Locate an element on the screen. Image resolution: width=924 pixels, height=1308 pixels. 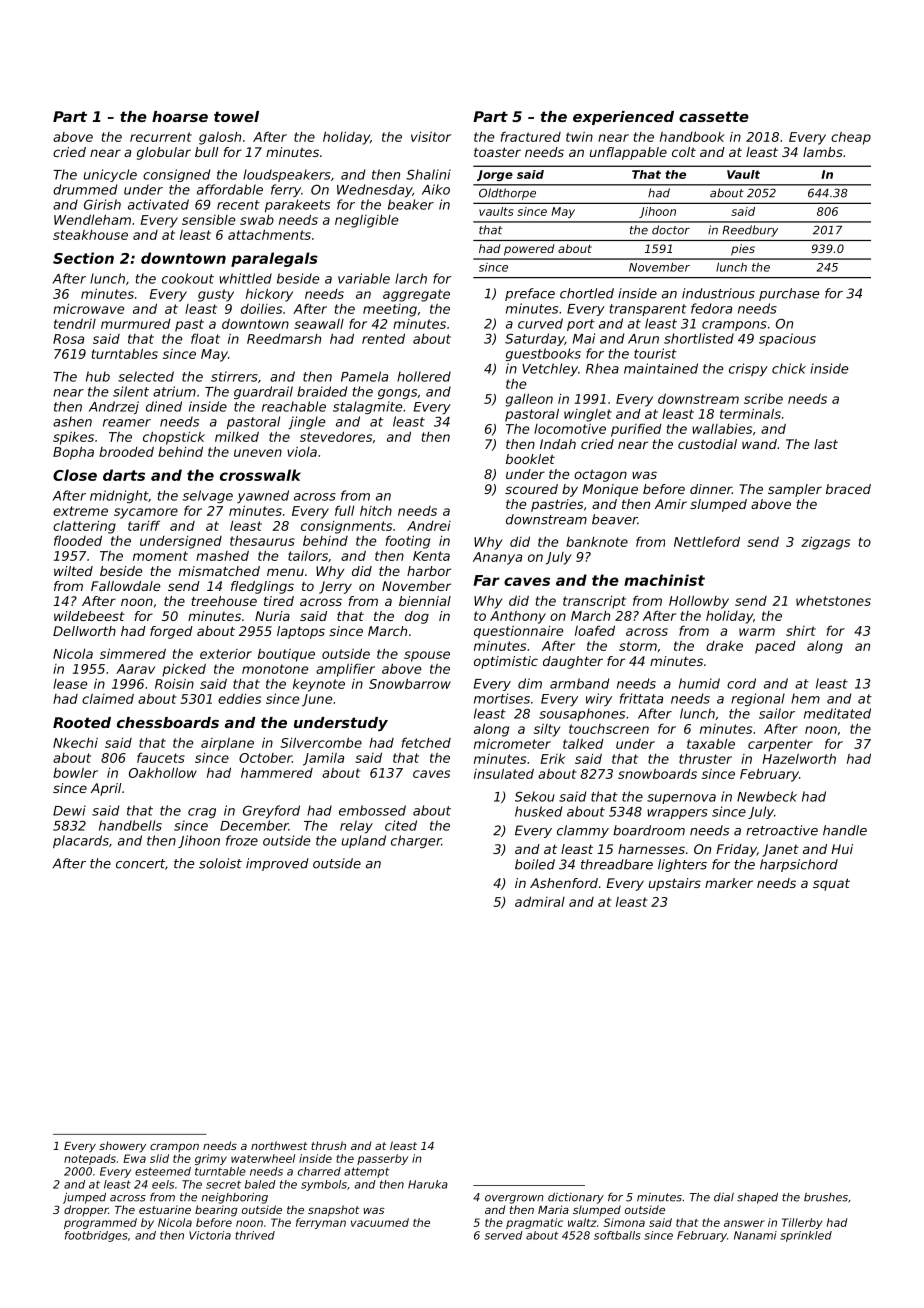
transcript is located at coordinates (594, 602).
